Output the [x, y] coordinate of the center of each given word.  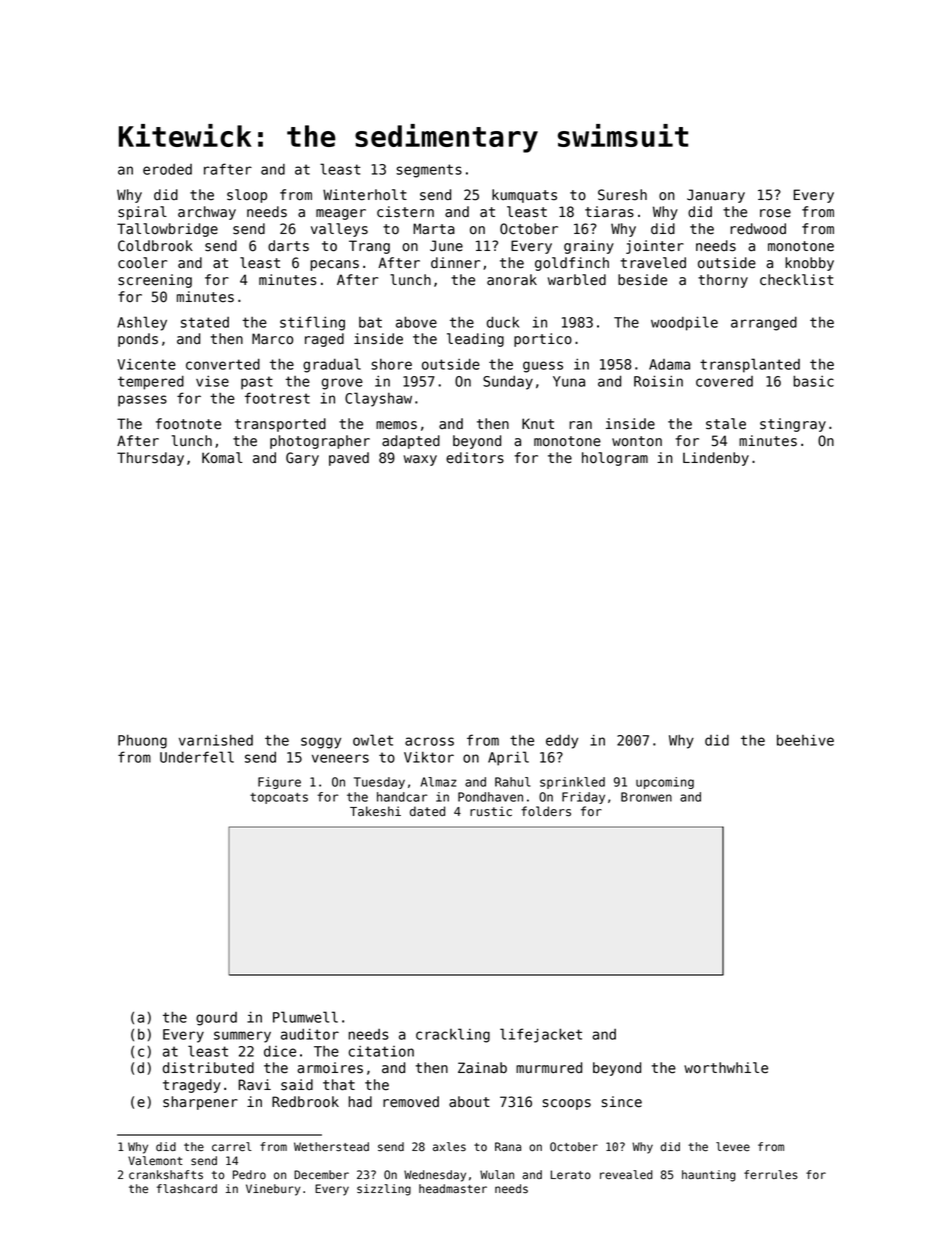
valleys [339, 230]
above [416, 322]
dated [427, 811]
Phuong [142, 741]
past [257, 383]
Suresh [622, 195]
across [429, 741]
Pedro [249, 1175]
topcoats [279, 798]
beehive [805, 740]
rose [775, 213]
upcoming [665, 783]
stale [726, 424]
